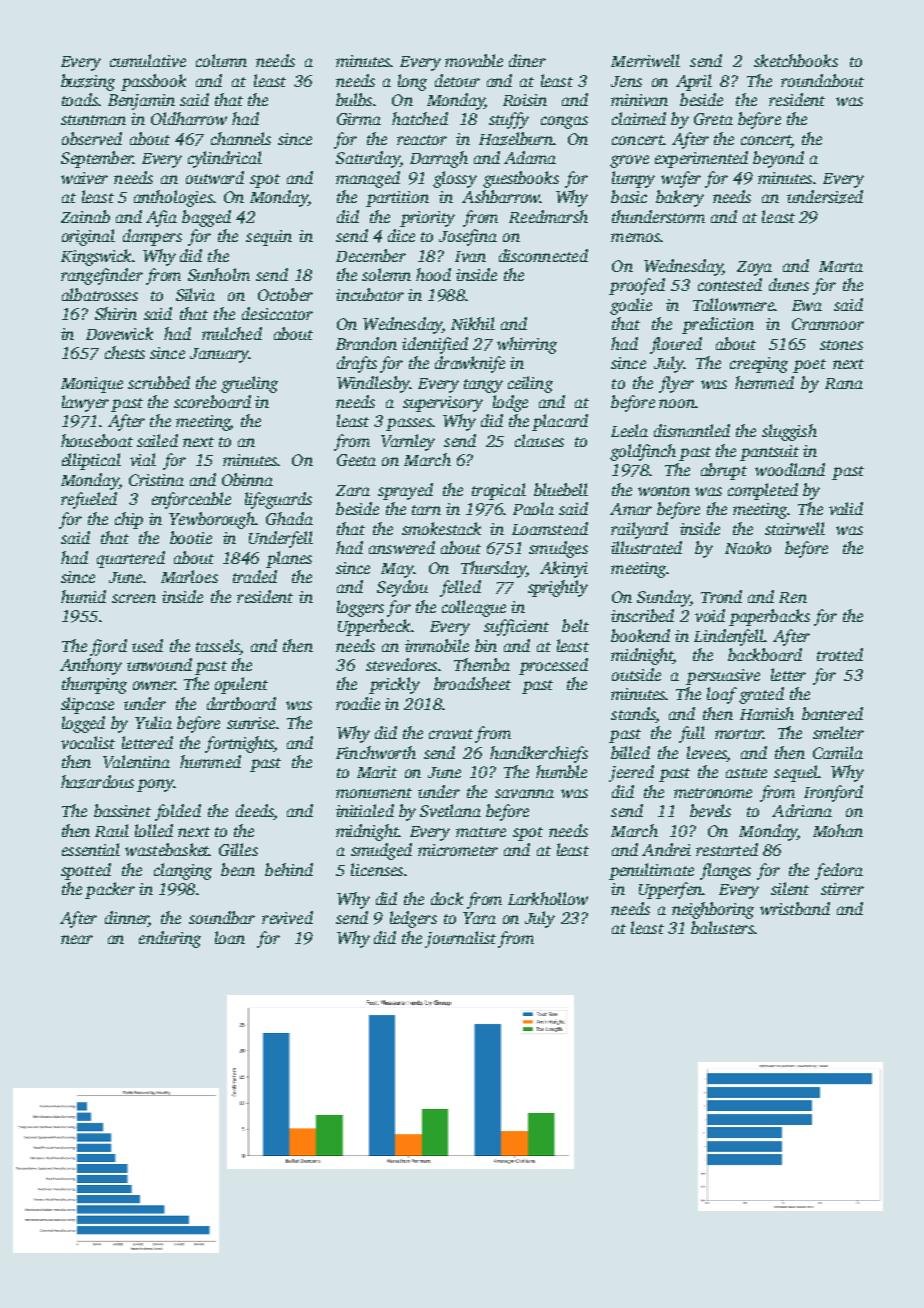 Image resolution: width=924 pixels, height=1308 pixels. I want to click on beyond, so click(778, 159).
